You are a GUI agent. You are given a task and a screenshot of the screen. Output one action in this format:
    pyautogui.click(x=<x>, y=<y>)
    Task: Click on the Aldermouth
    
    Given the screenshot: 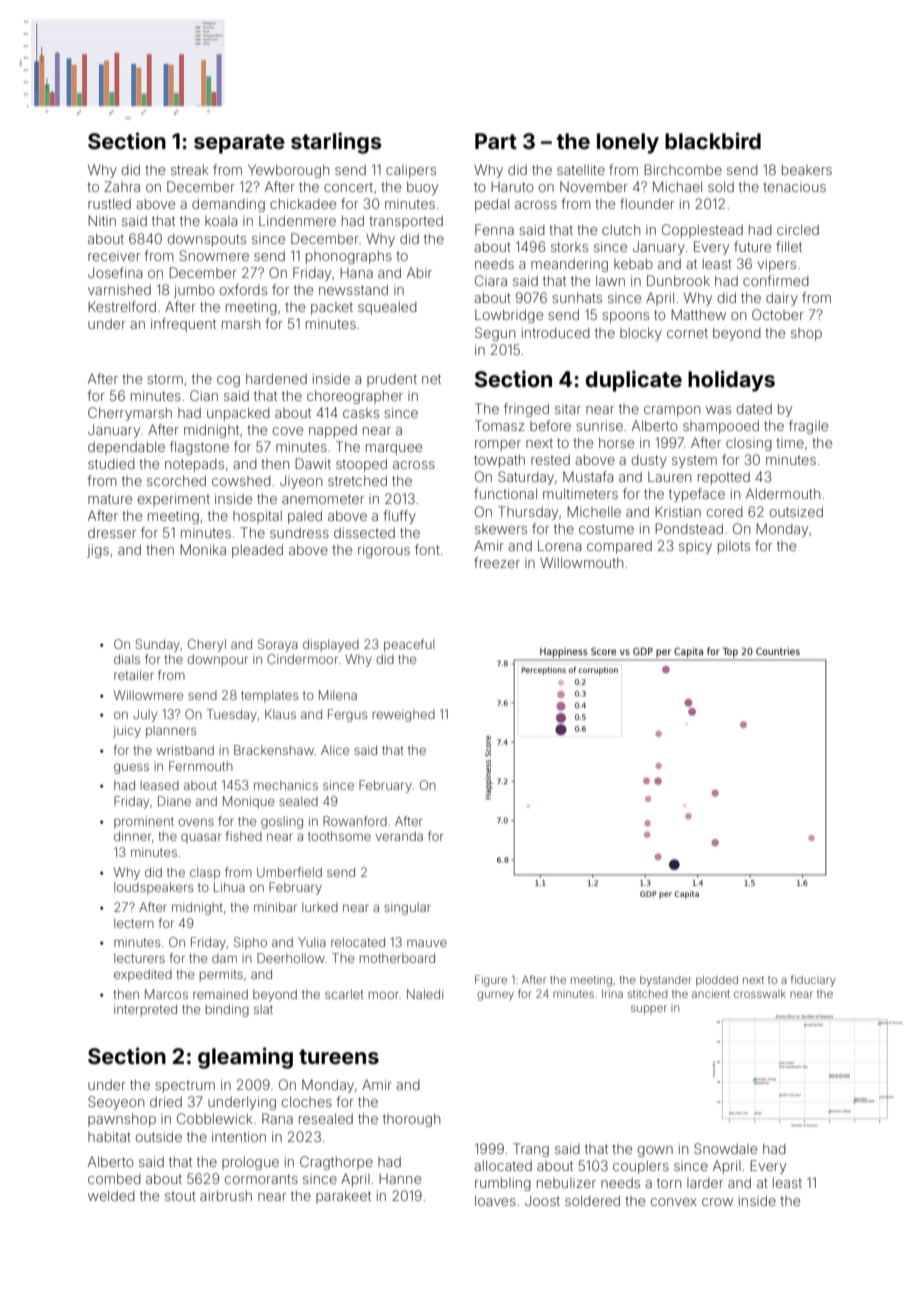 What is the action you would take?
    pyautogui.click(x=783, y=493)
